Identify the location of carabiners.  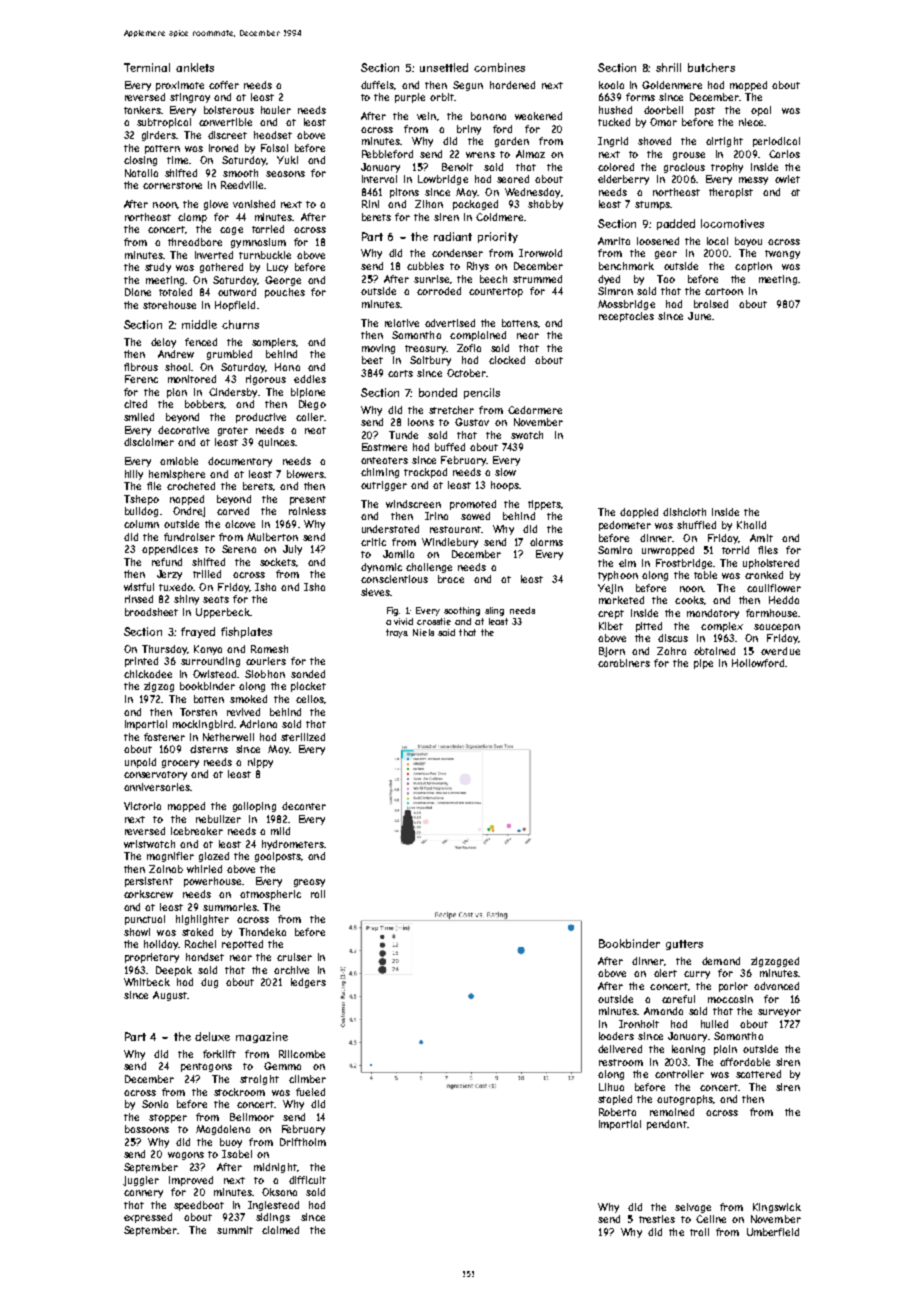
(624, 663).
